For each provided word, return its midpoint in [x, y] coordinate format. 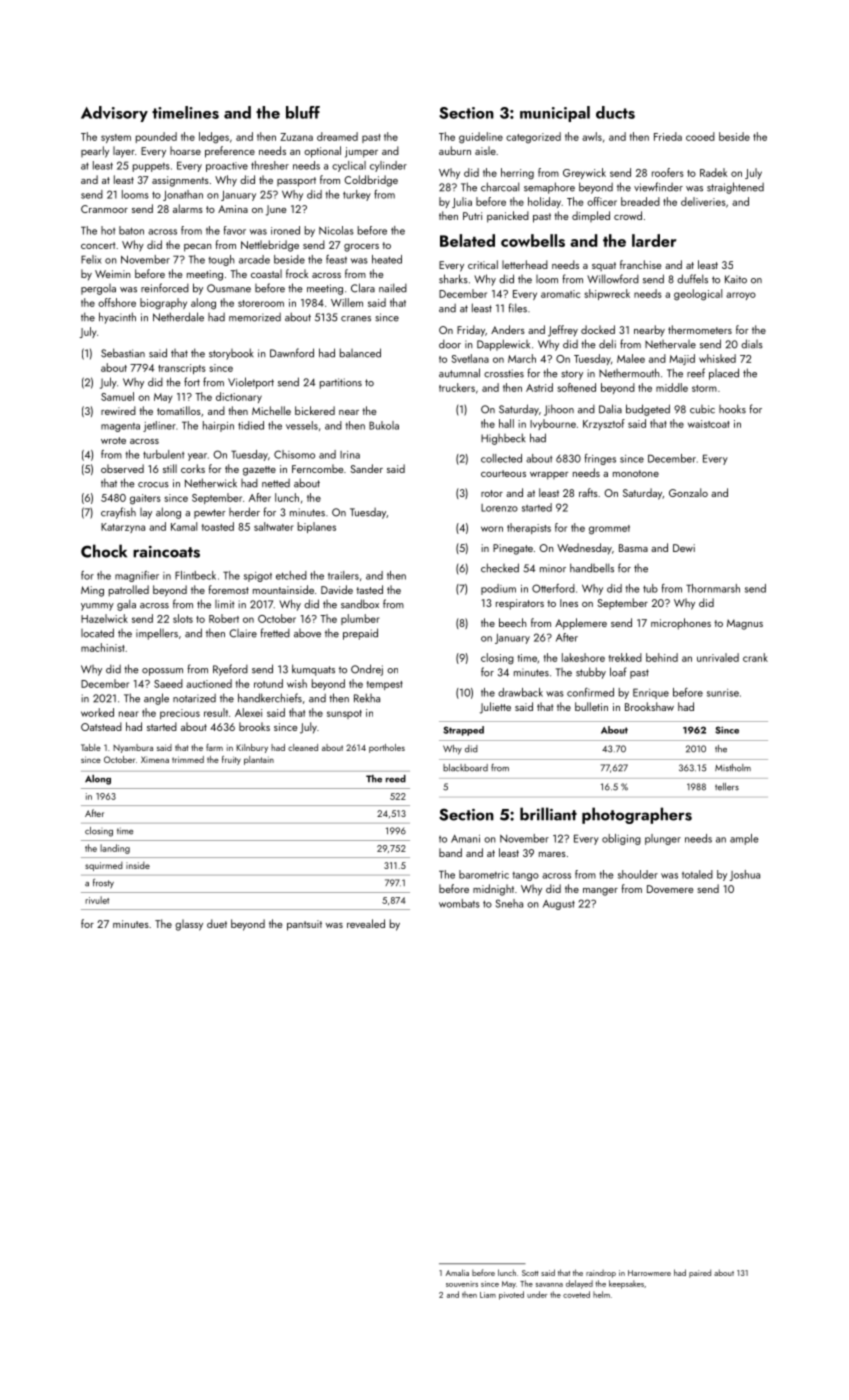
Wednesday [584, 549]
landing [115, 849]
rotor [492, 493]
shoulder [638, 874]
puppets [151, 167]
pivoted [511, 1295]
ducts [615, 112]
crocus [153, 485]
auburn [455, 150]
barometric [484, 874]
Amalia [457, 1272]
